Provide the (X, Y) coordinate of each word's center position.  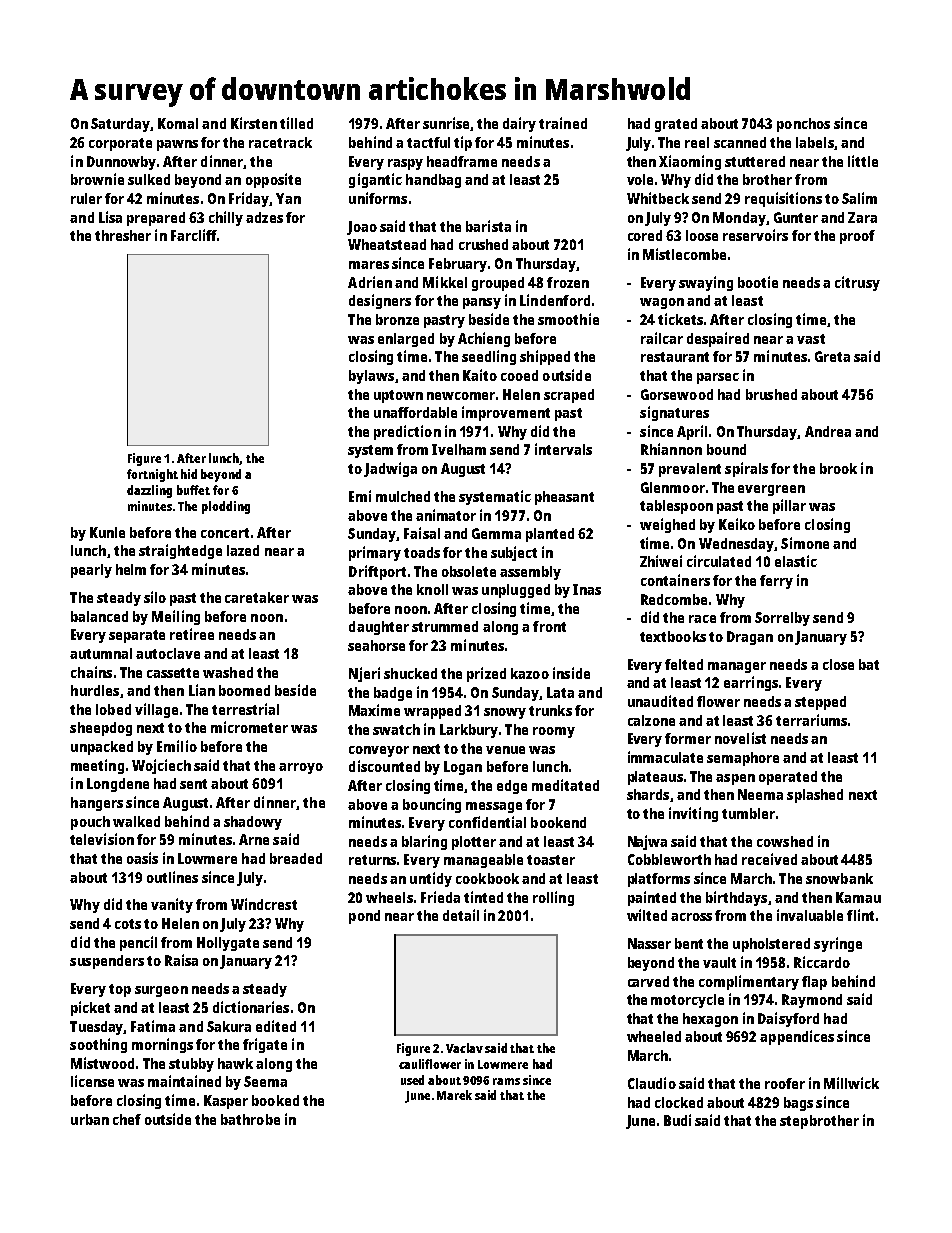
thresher (123, 235)
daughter (379, 628)
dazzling (149, 491)
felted (684, 664)
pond (364, 917)
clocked (679, 1102)
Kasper (226, 1102)
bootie (758, 282)
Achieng (484, 339)
